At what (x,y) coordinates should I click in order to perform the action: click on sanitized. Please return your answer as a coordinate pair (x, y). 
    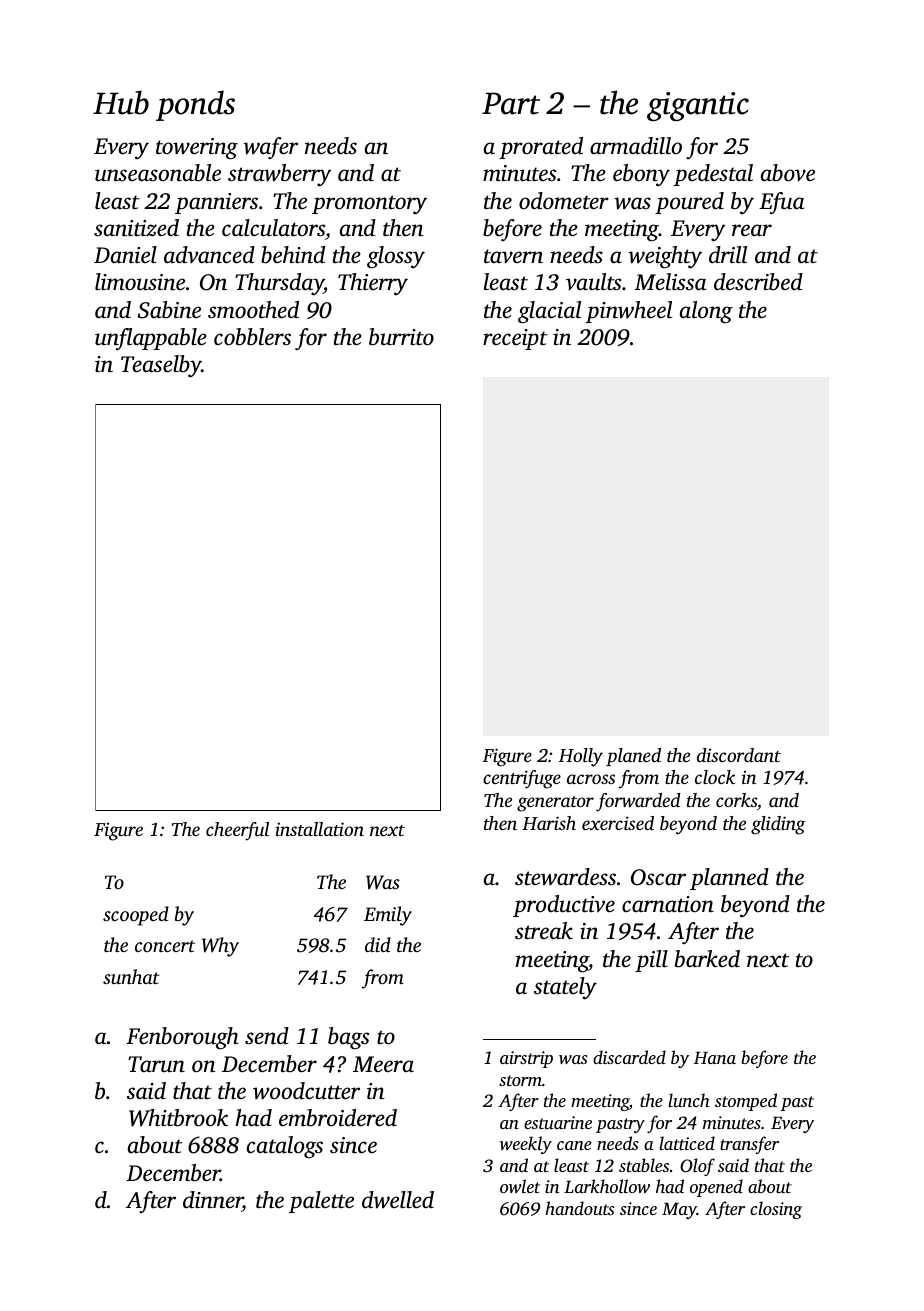
    Looking at the image, I should click on (136, 228).
